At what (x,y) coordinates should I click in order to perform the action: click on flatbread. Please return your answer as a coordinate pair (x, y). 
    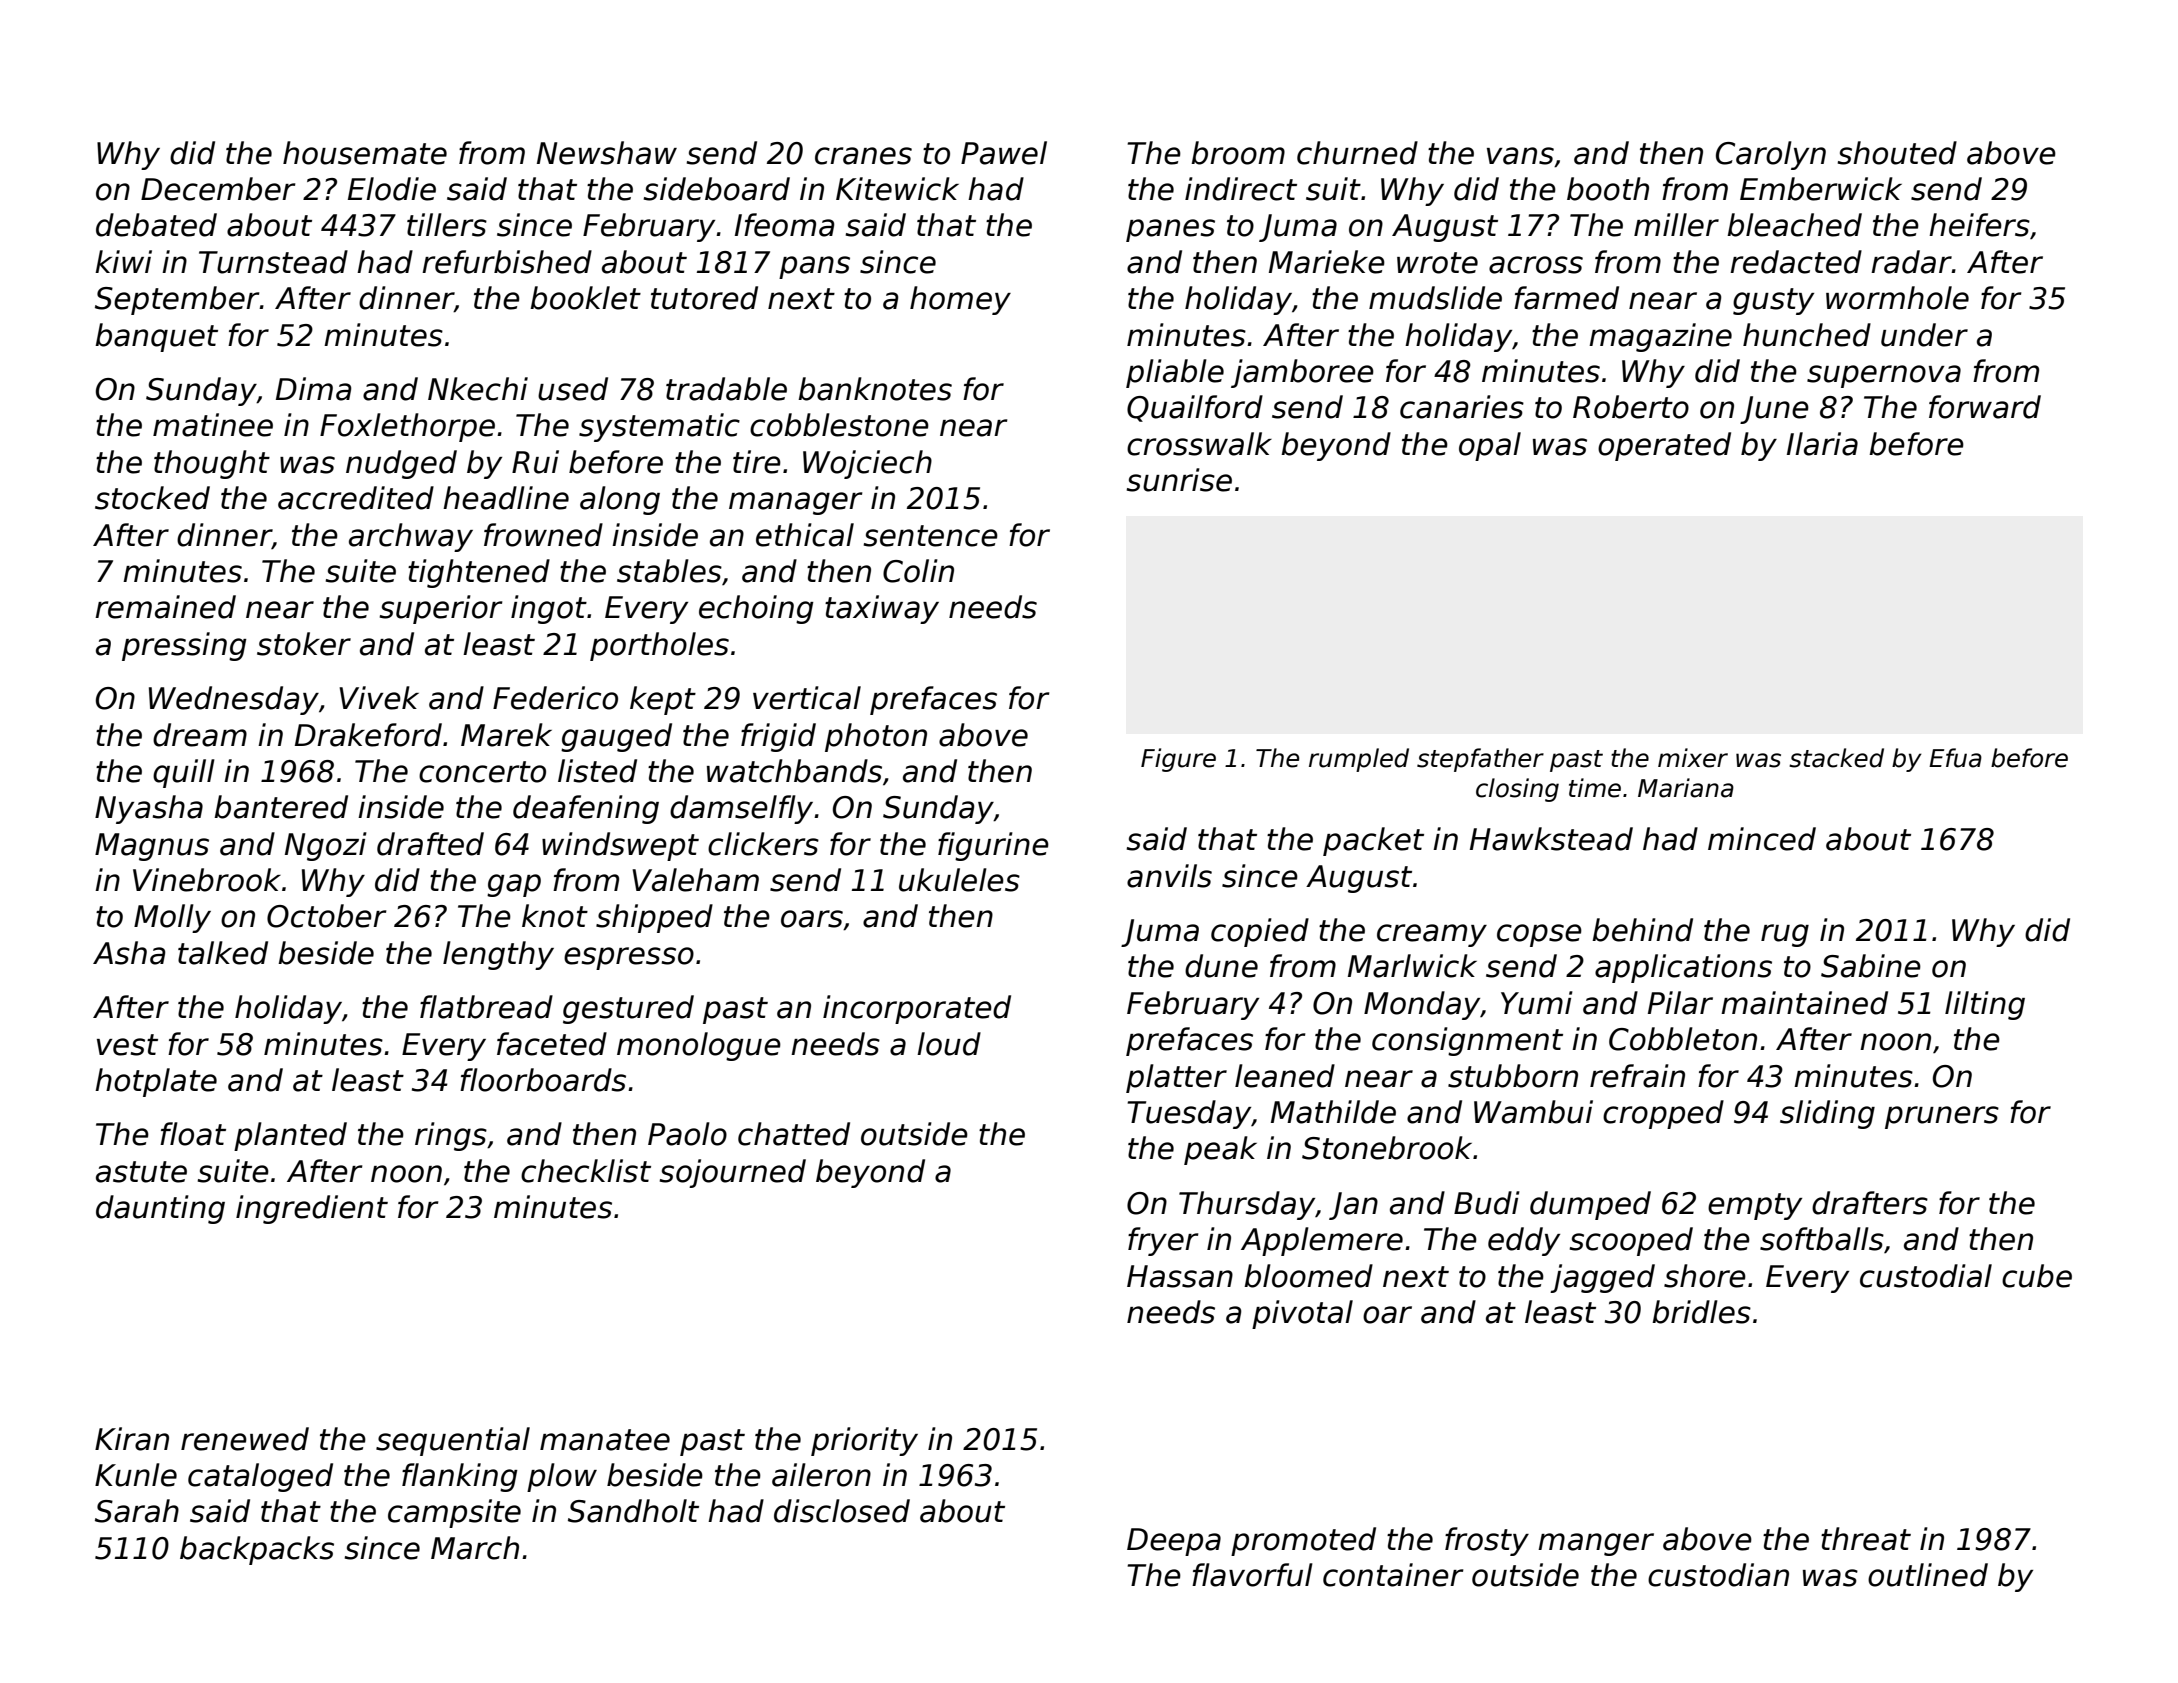
    Looking at the image, I should click on (486, 1007).
